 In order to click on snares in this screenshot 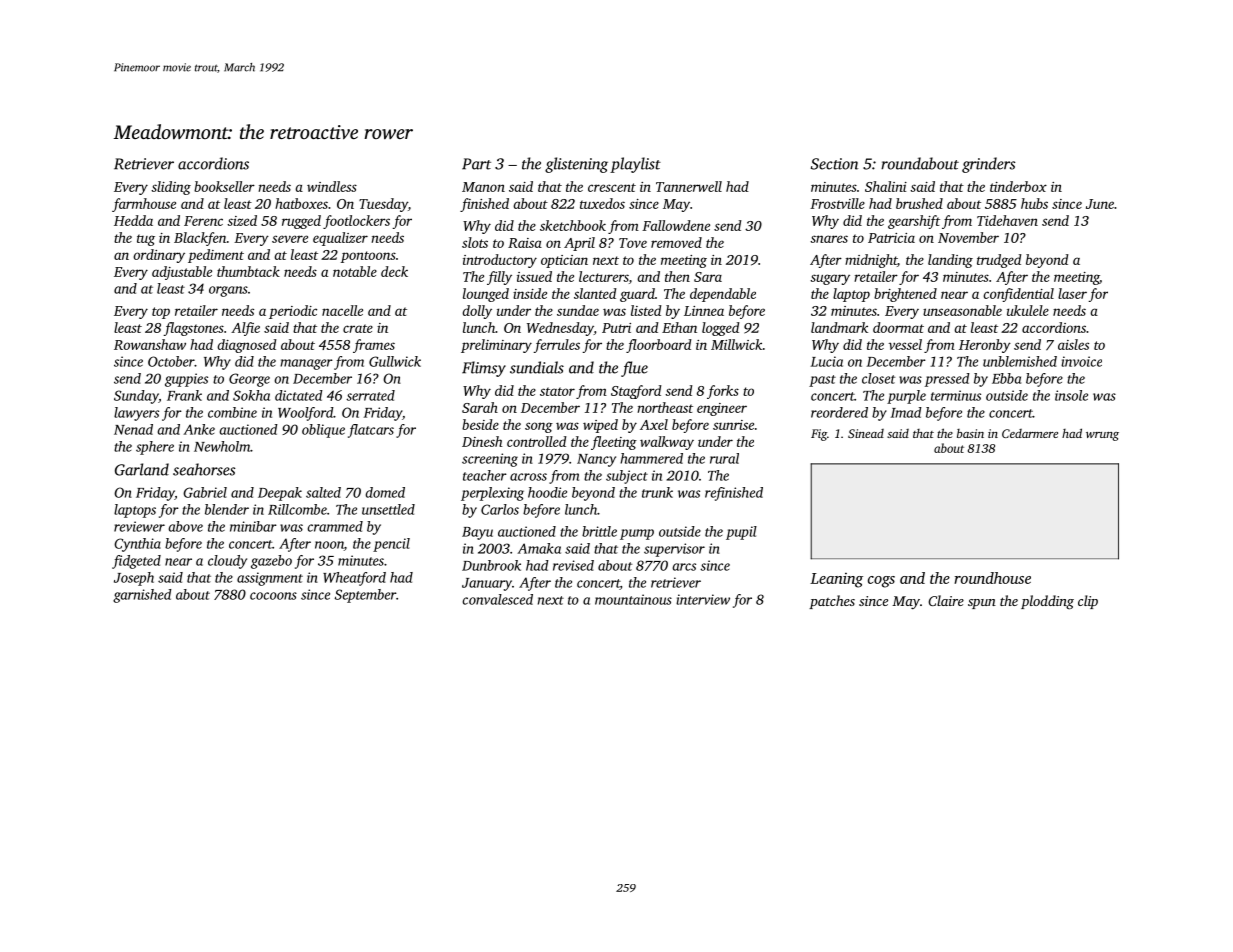, I will do `click(829, 239)`.
